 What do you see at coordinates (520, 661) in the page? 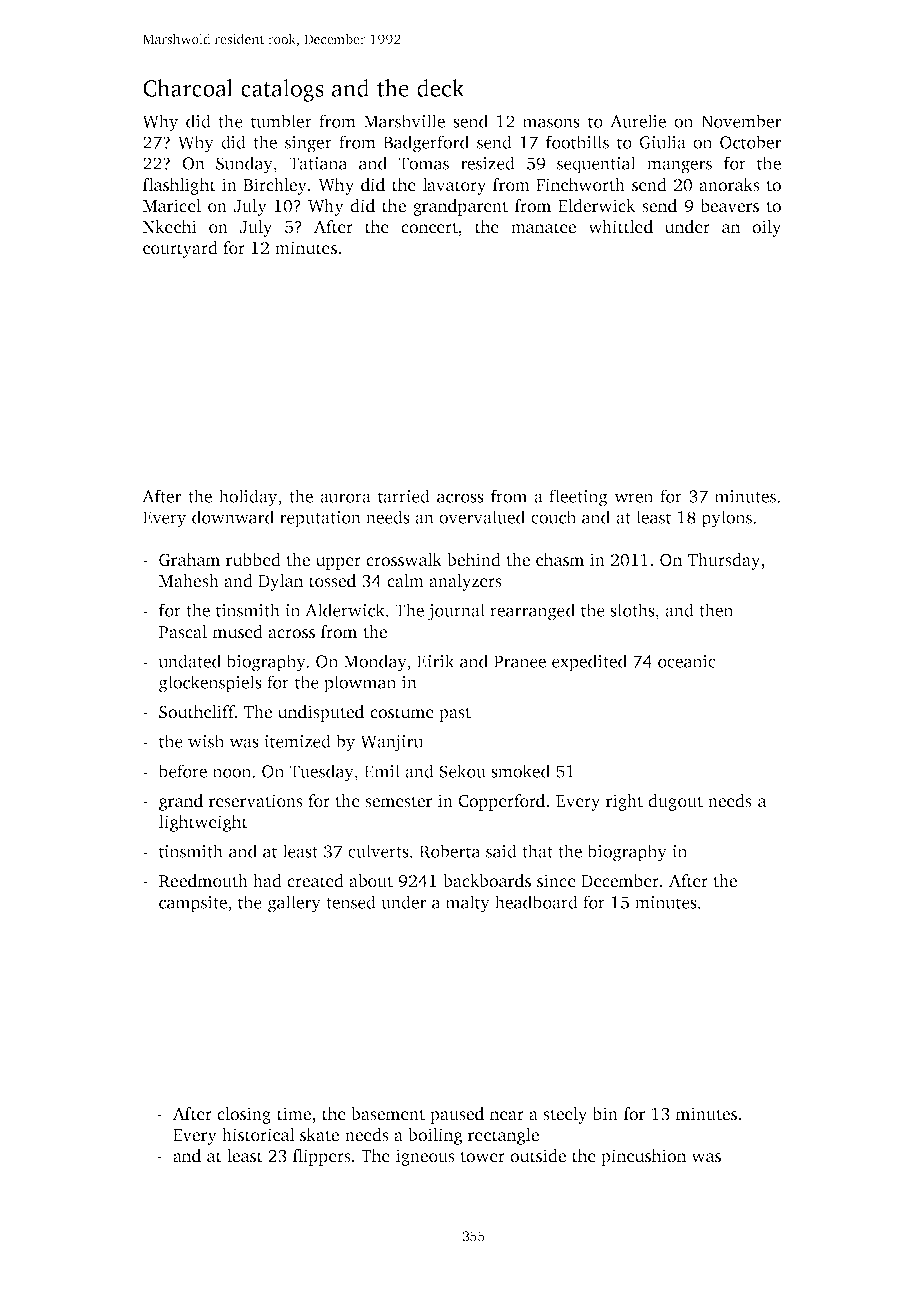
I see `Pranee` at bounding box center [520, 661].
